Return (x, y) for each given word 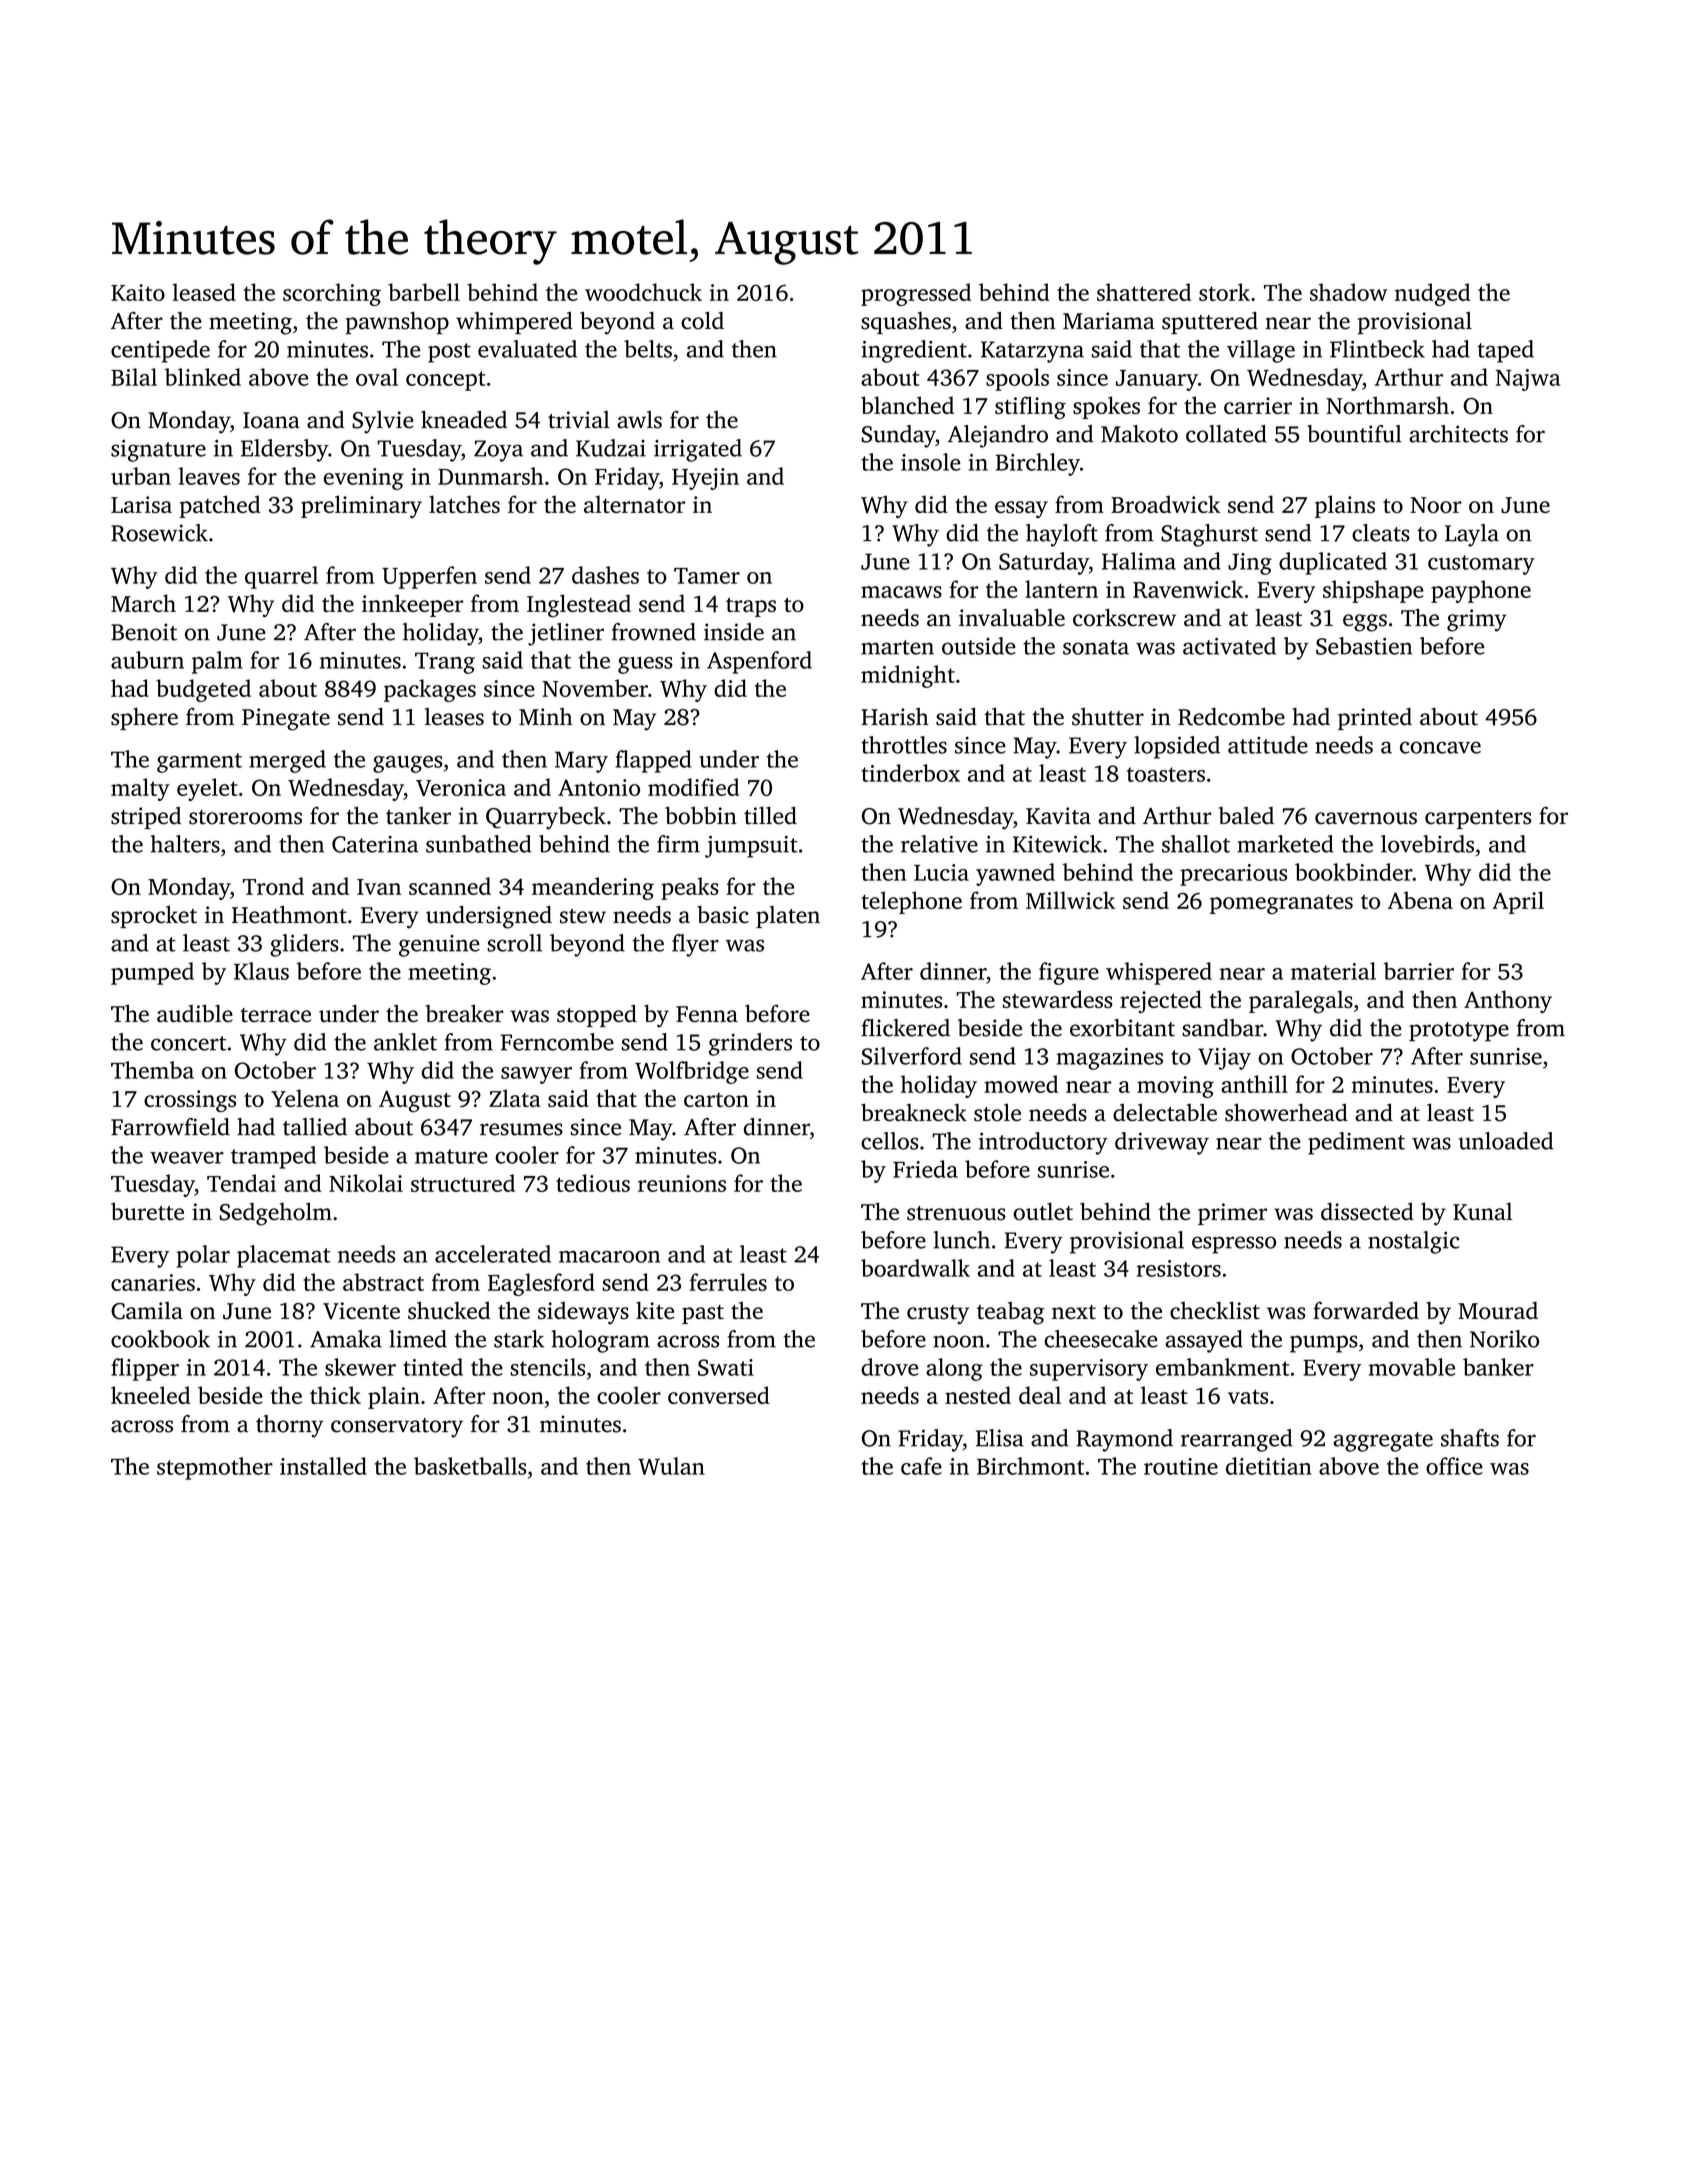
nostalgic (1413, 1242)
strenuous (956, 1213)
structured (463, 1183)
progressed (916, 294)
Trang (445, 663)
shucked (449, 1310)
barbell (424, 292)
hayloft (1062, 535)
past (703, 1314)
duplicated (1333, 563)
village (1261, 351)
